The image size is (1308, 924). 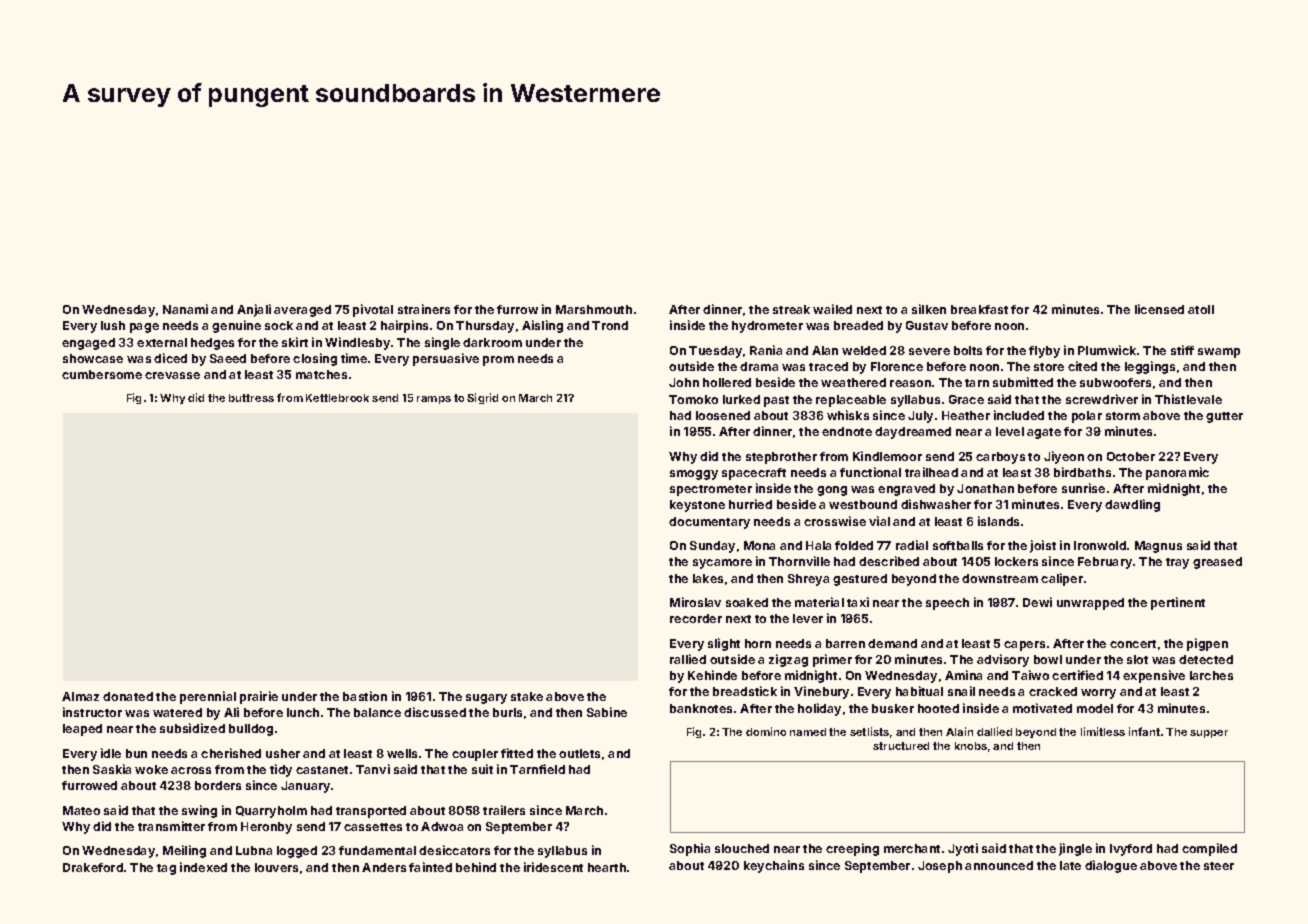 I want to click on Almaz, so click(x=80, y=696).
